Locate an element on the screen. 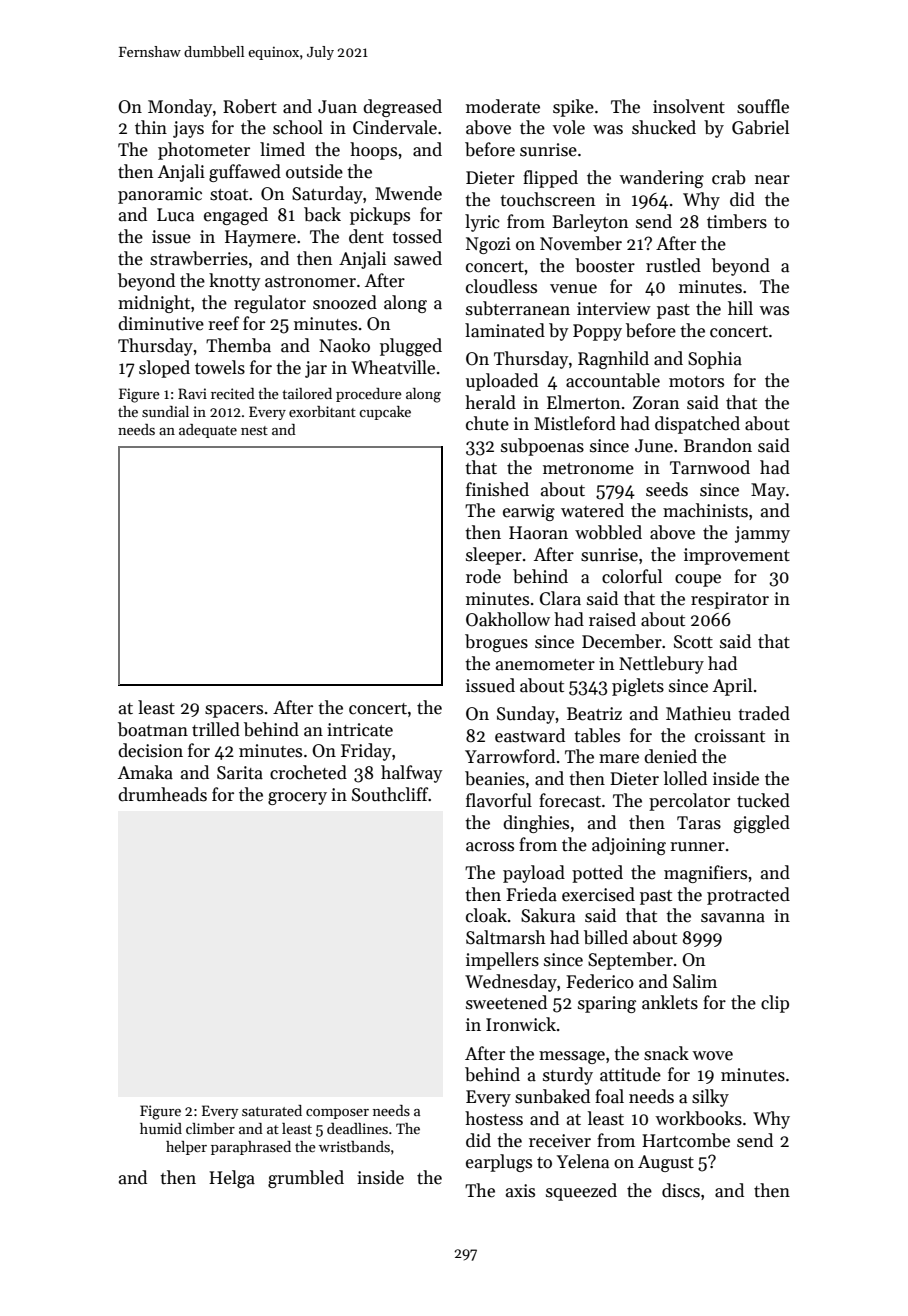  stoat is located at coordinates (229, 195).
